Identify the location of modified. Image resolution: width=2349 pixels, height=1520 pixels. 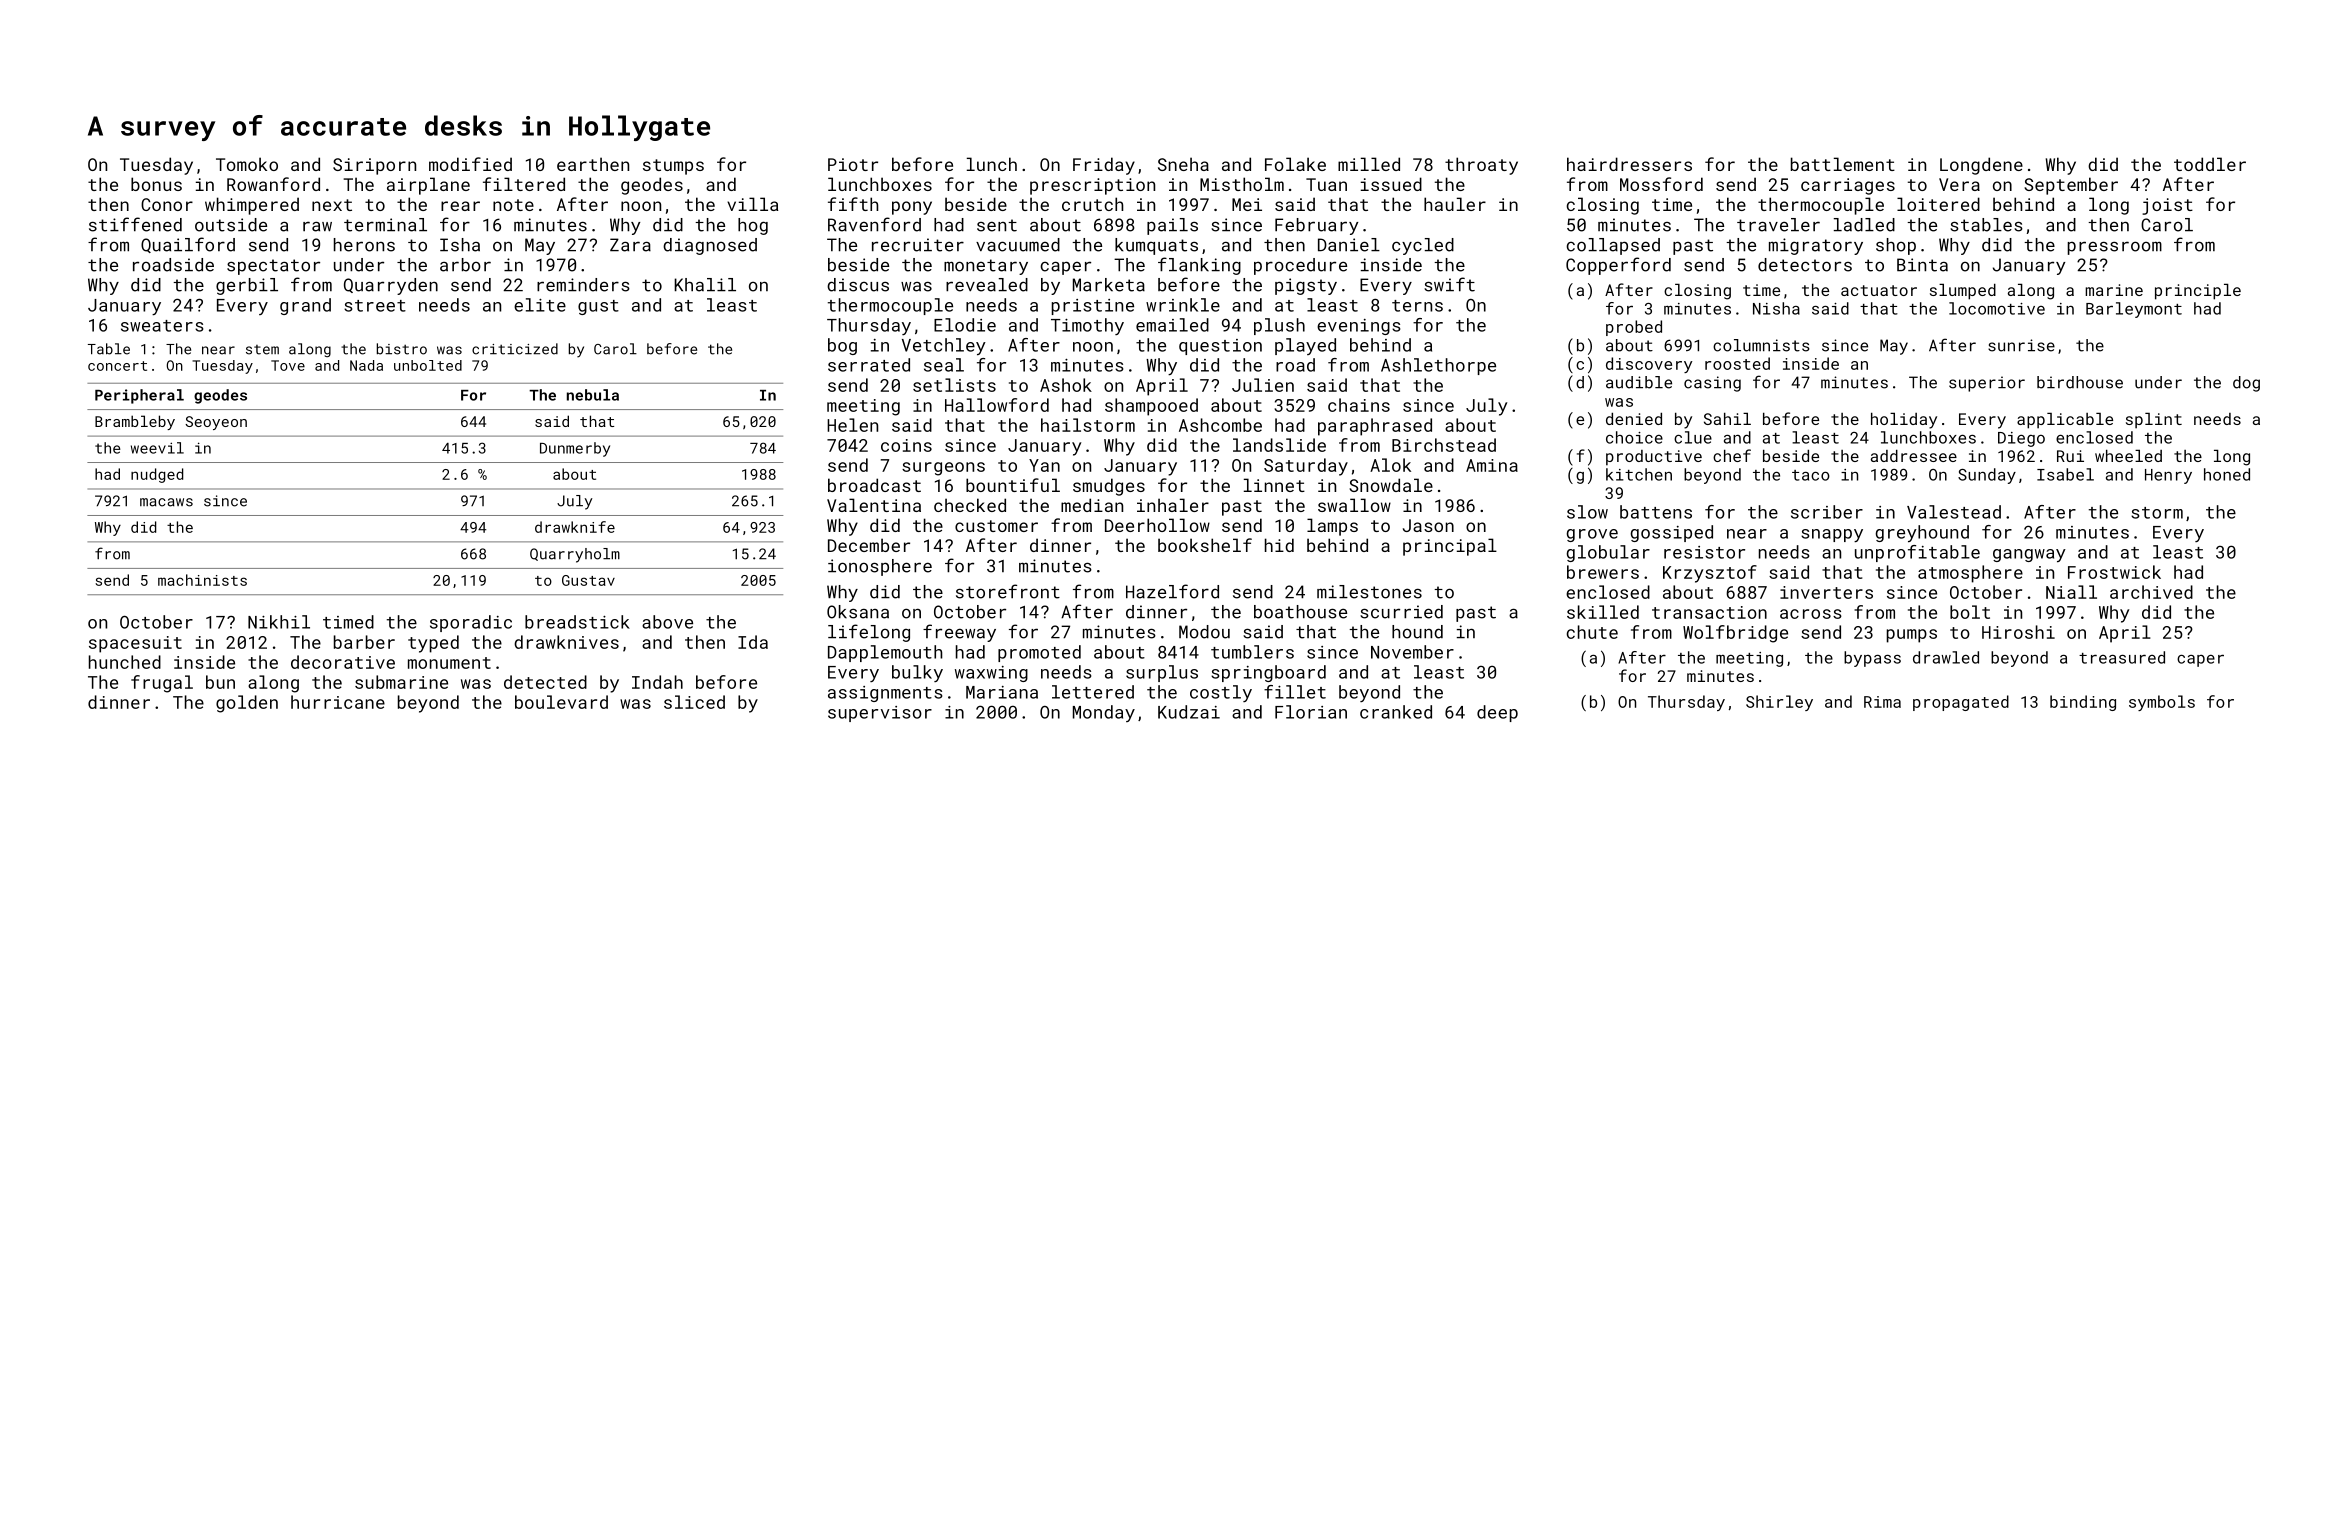
(470, 164).
